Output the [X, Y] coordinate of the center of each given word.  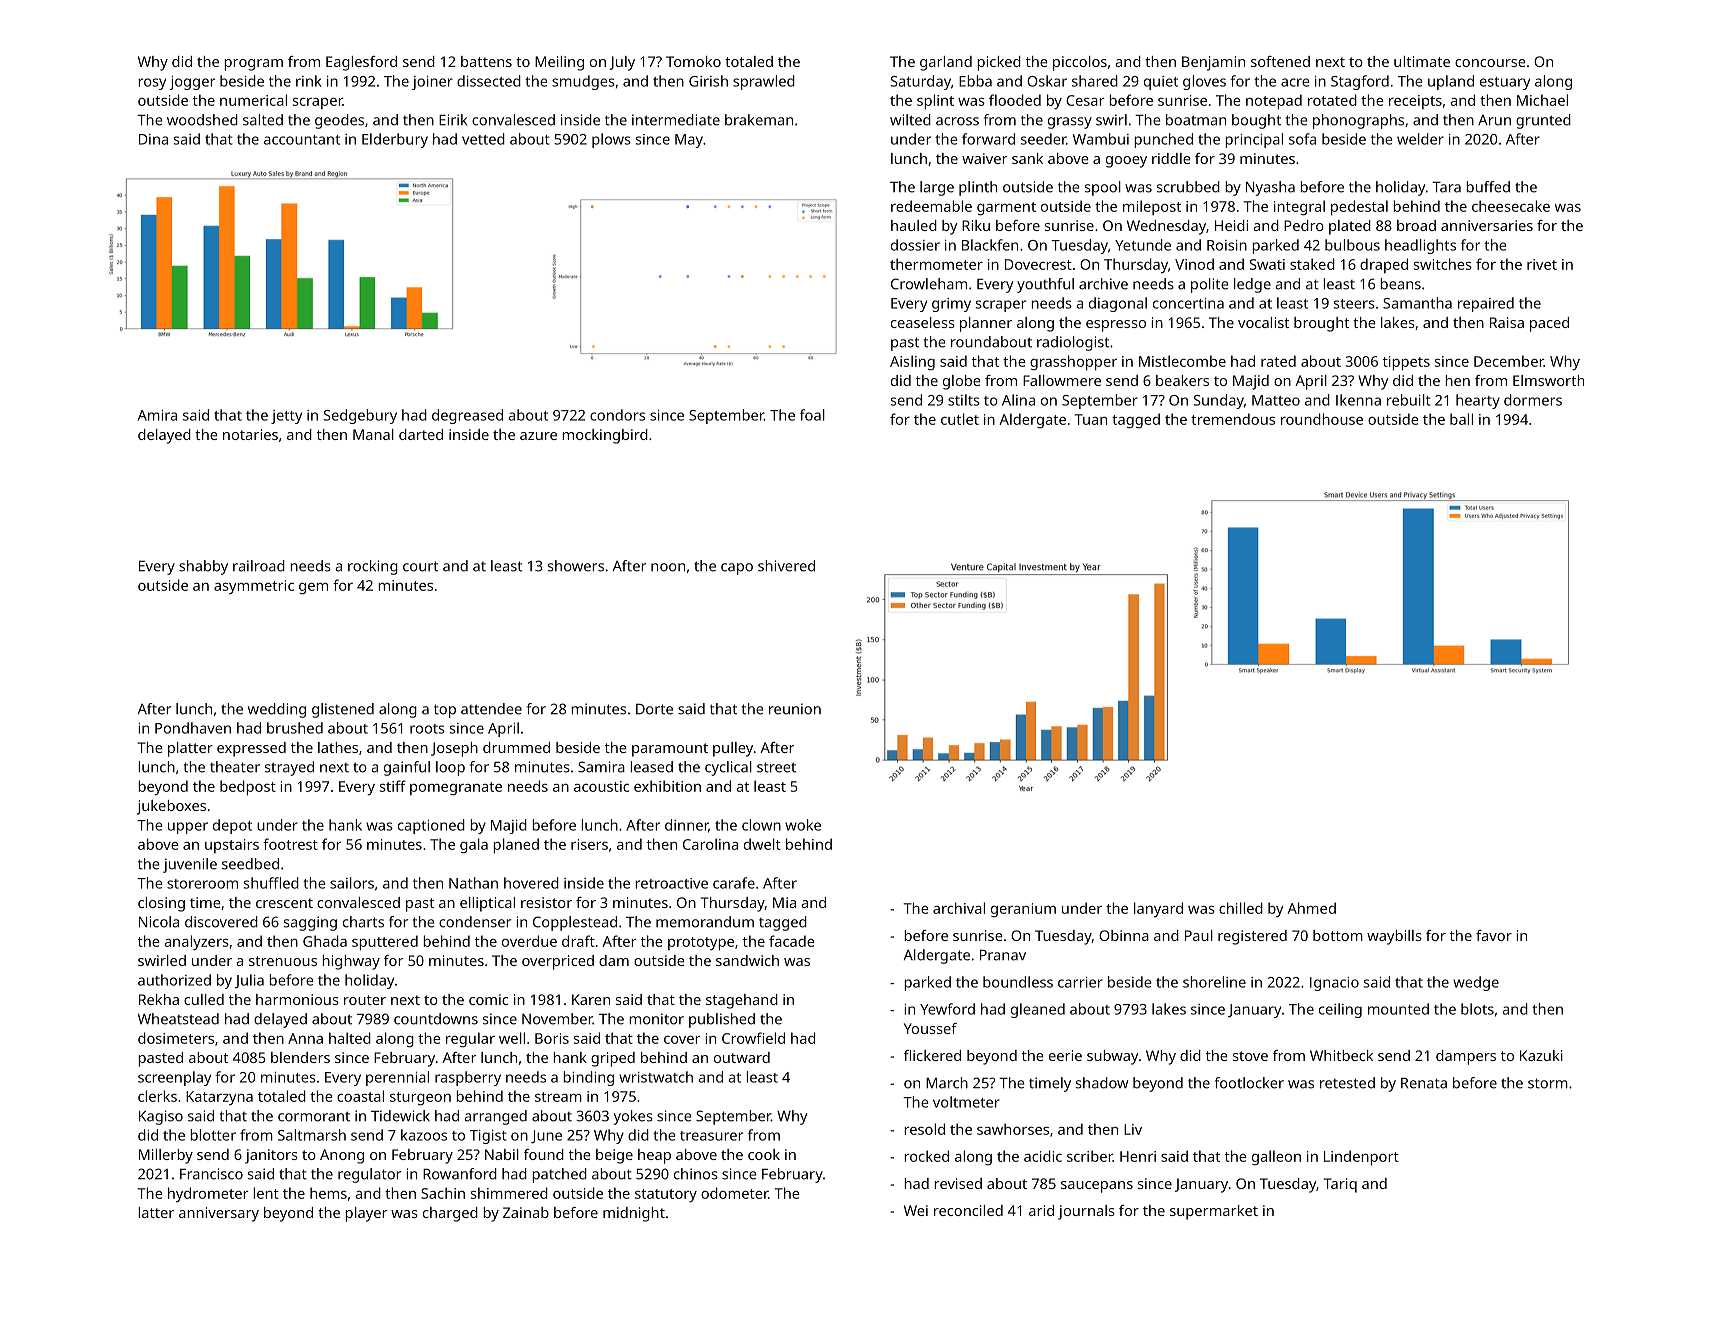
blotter [213, 1135]
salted [263, 120]
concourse [1490, 63]
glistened [343, 710]
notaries [250, 434]
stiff [393, 786]
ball [1461, 419]
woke [803, 825]
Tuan [1090, 419]
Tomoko [693, 61]
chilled [1241, 908]
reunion [795, 709]
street [776, 767]
